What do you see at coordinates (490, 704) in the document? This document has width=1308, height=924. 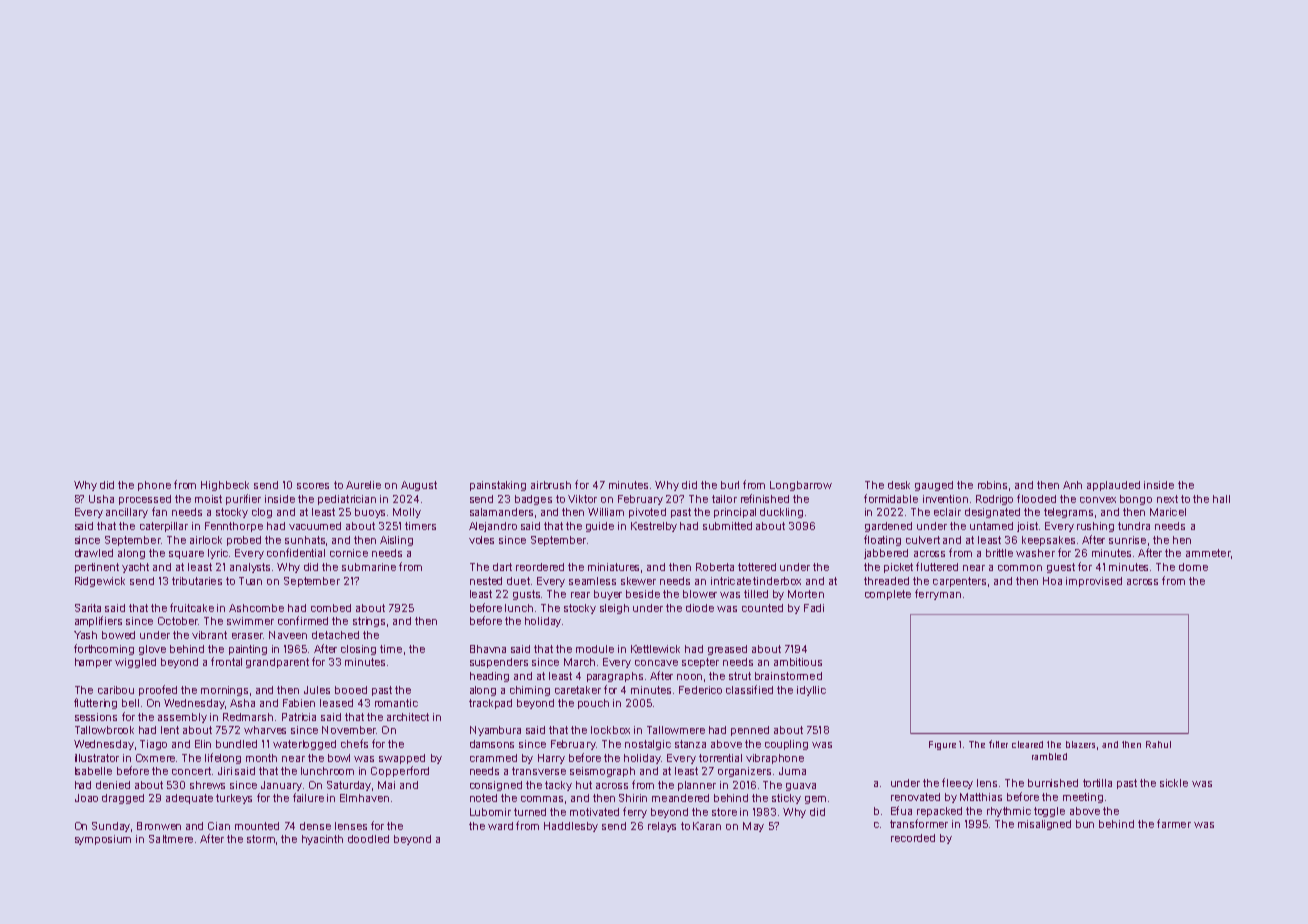 I see `trackpad` at bounding box center [490, 704].
